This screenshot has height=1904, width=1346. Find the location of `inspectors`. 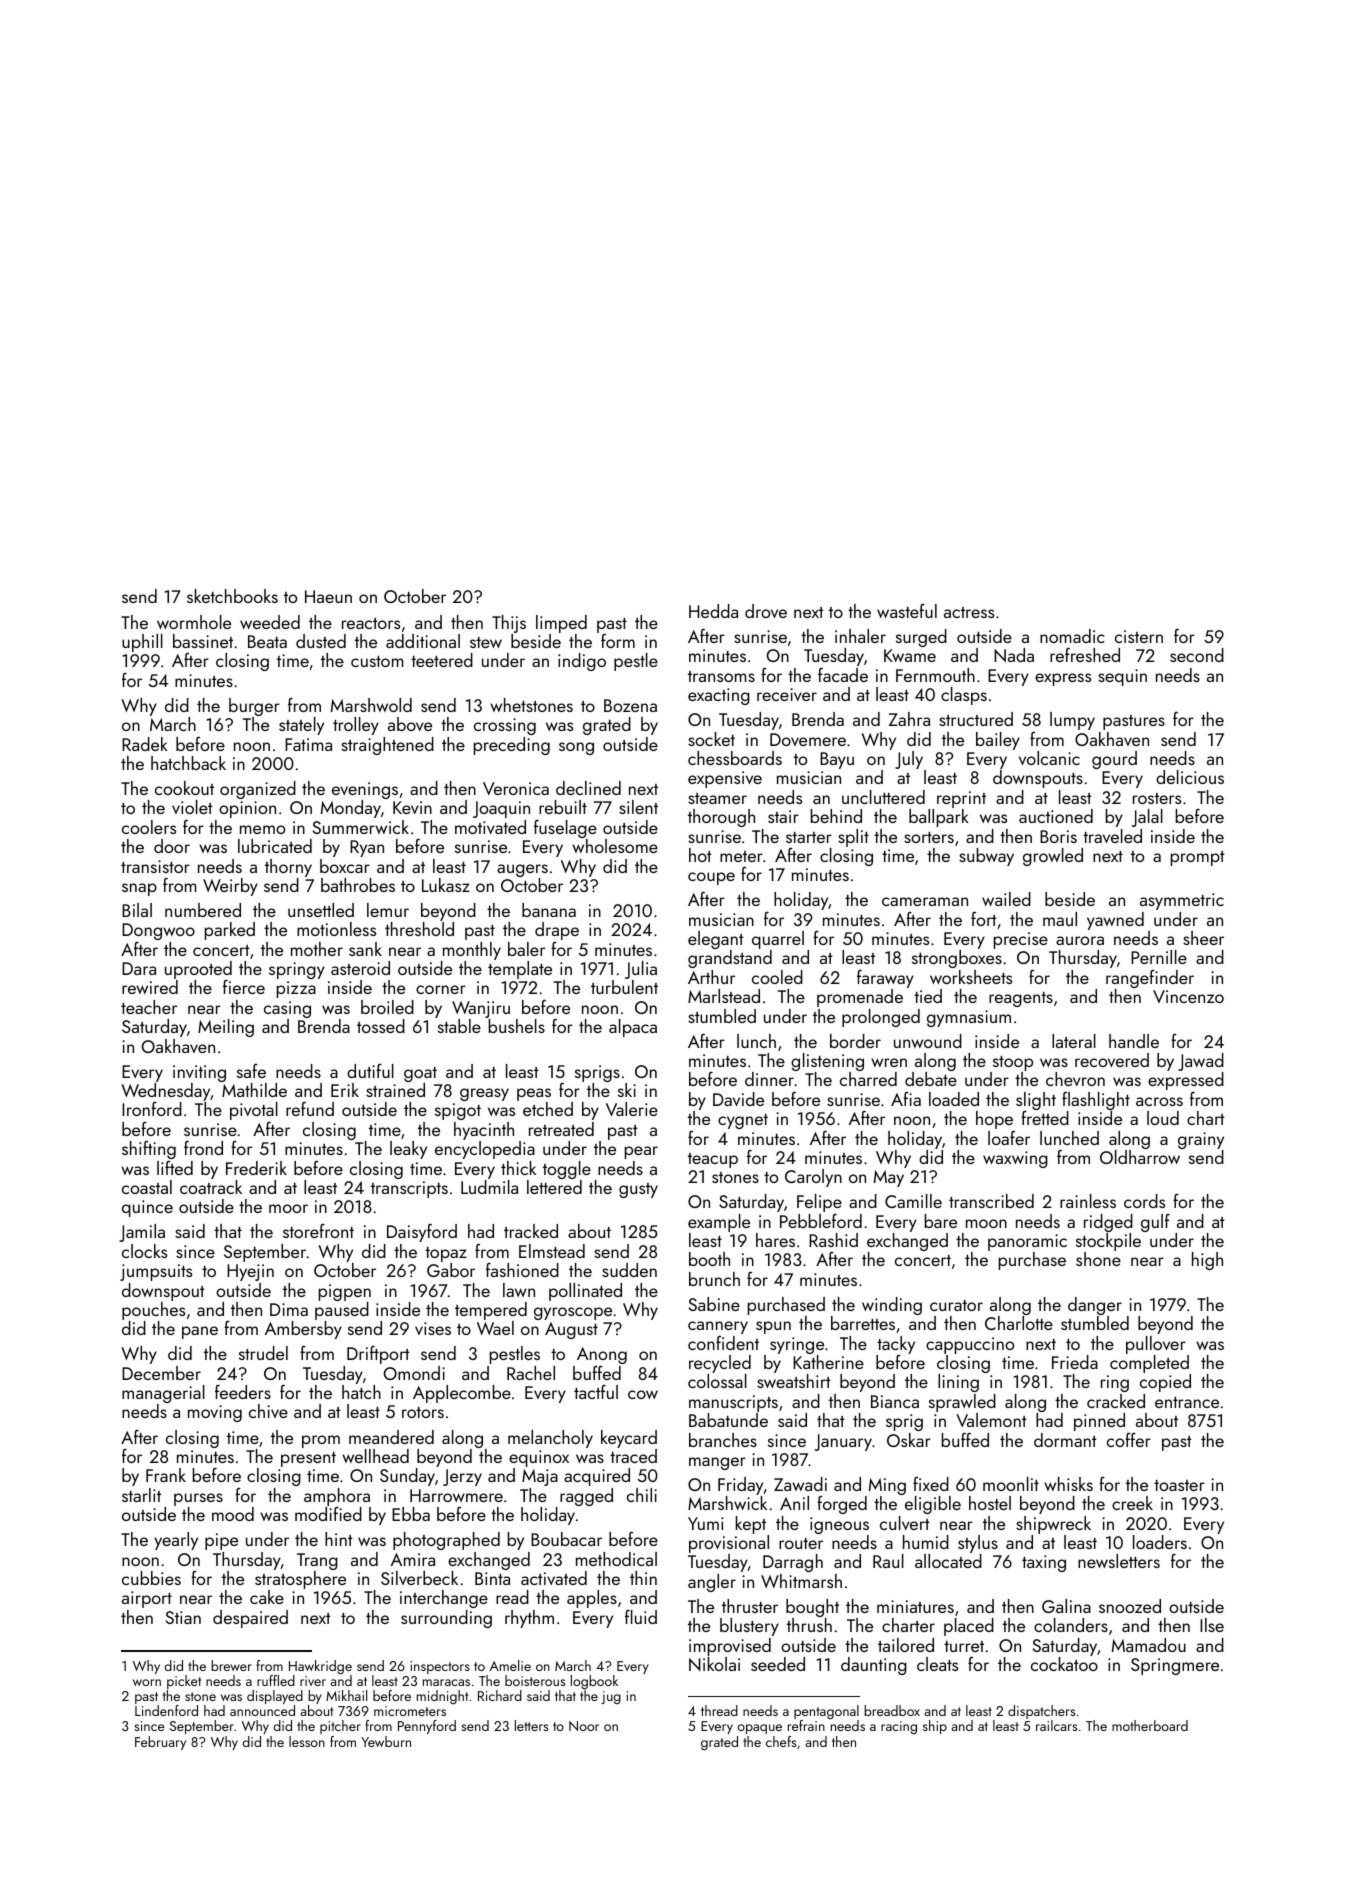

inspectors is located at coordinates (440, 1667).
